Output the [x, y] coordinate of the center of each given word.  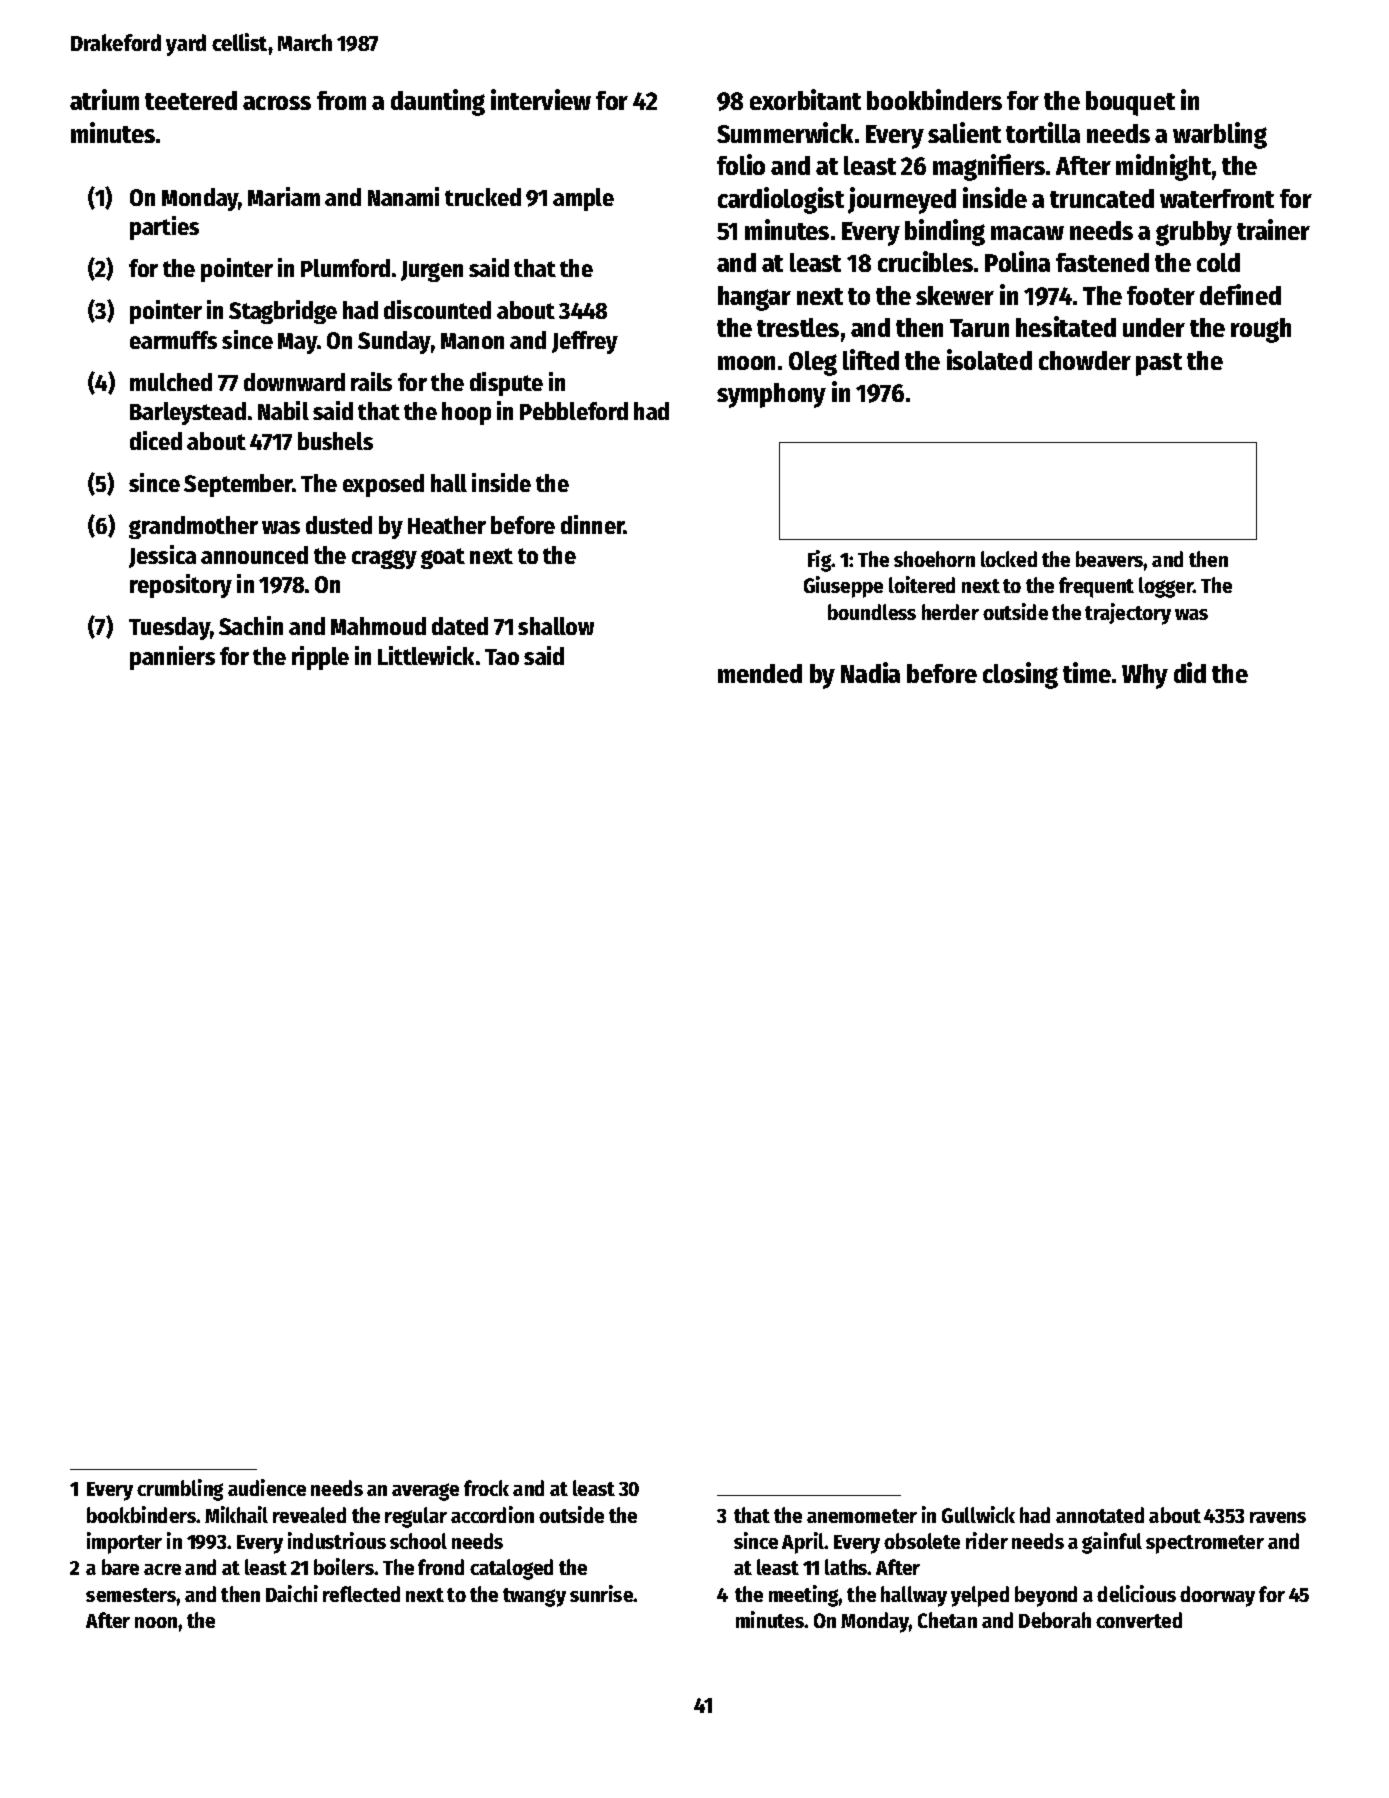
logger [1166, 587]
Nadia [870, 672]
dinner [592, 524]
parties [164, 228]
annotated [1100, 1515]
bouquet [1130, 103]
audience [267, 1487]
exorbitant [805, 99]
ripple [320, 658]
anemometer [862, 1516]
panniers [172, 658]
